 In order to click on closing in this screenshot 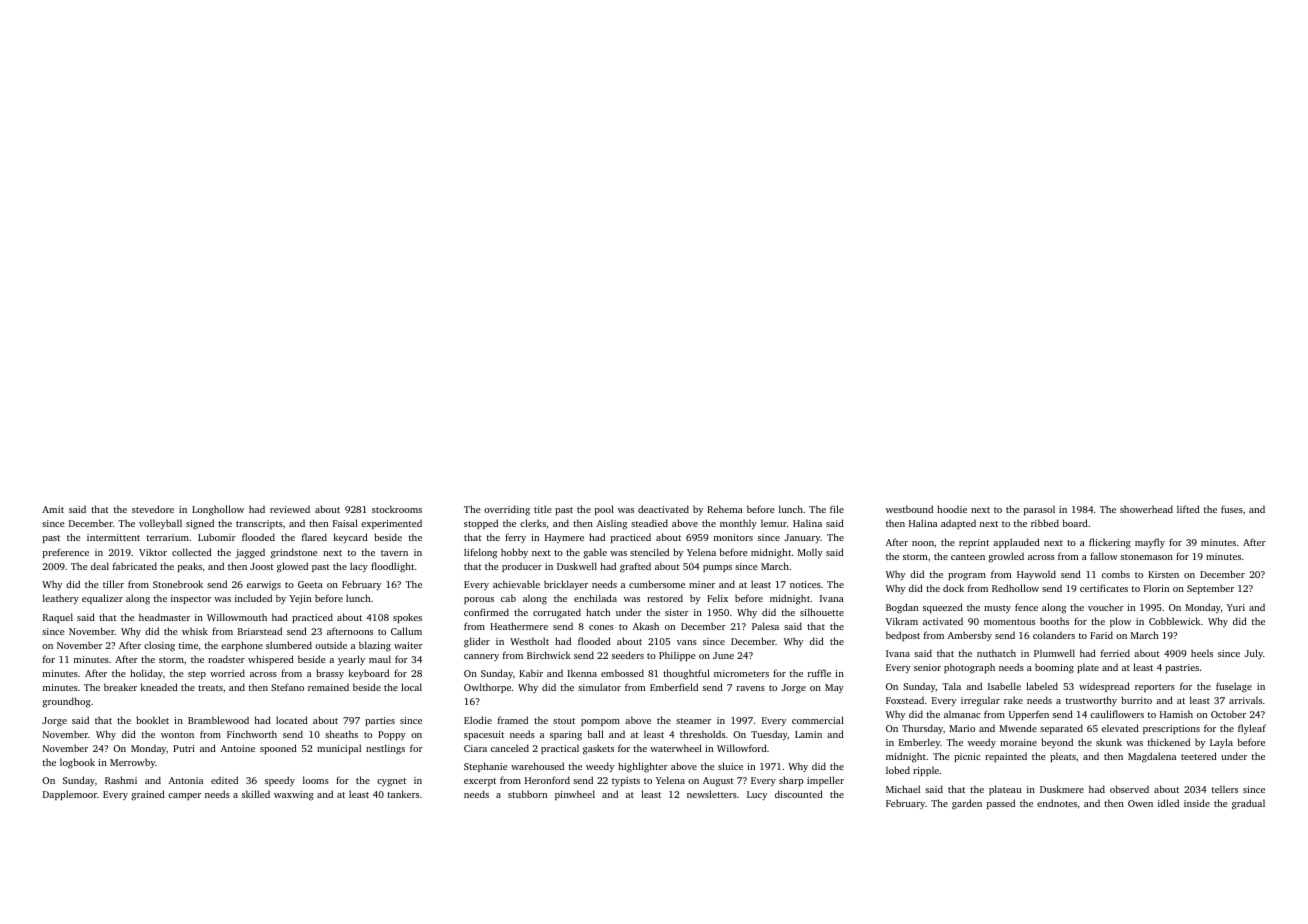, I will do `click(159, 646)`.
